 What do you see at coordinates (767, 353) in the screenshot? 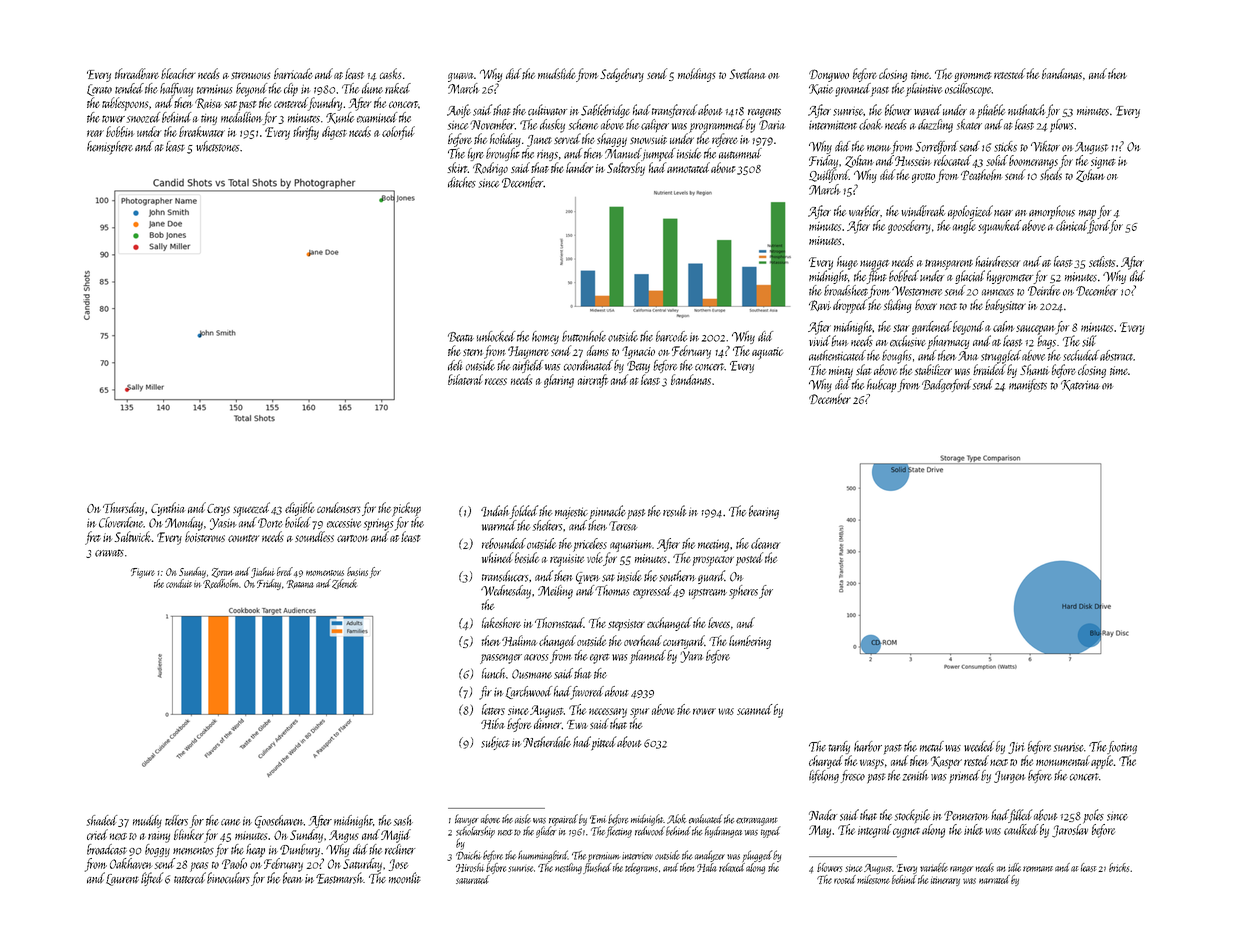
I see `aquatic` at bounding box center [767, 353].
